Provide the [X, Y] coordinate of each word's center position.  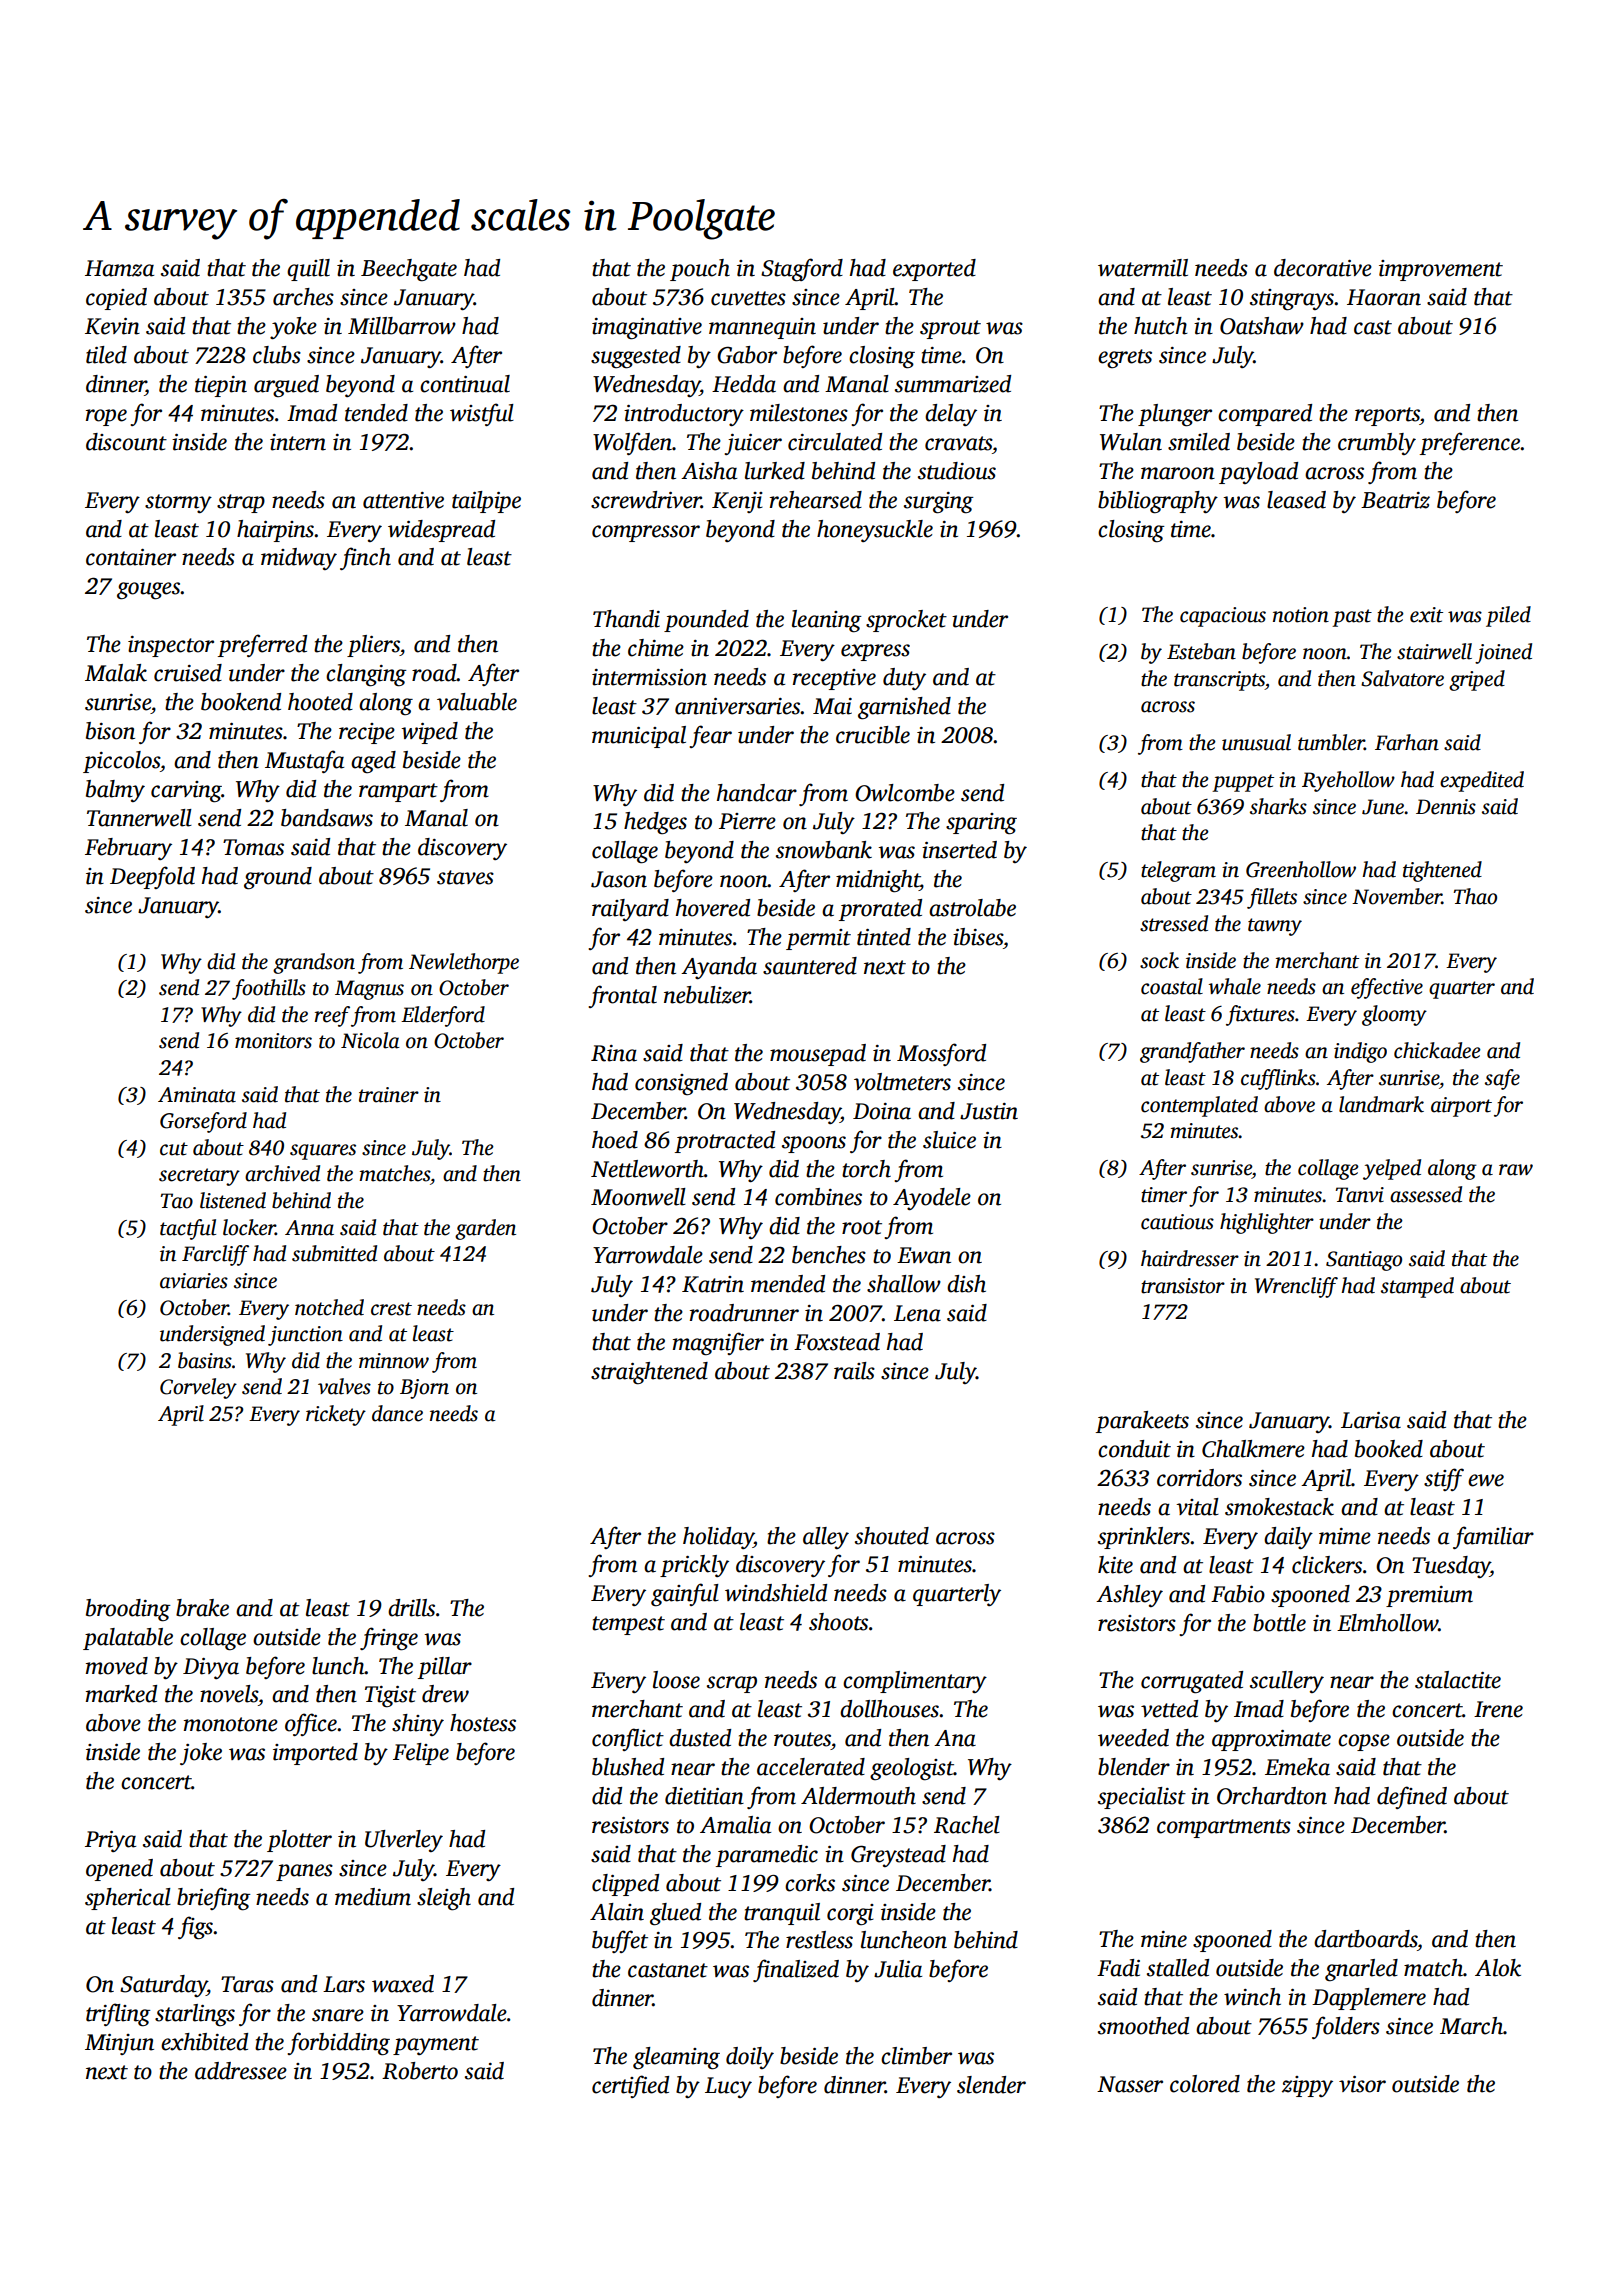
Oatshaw [1262, 326]
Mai [832, 706]
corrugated [1192, 1682]
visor [1362, 2084]
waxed [403, 1984]
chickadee [1437, 1050]
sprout [950, 329]
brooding [128, 1610]
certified [630, 2086]
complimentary [915, 1682]
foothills [269, 989]
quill [308, 270]
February [128, 849]
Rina [614, 1053]
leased [1296, 500]
